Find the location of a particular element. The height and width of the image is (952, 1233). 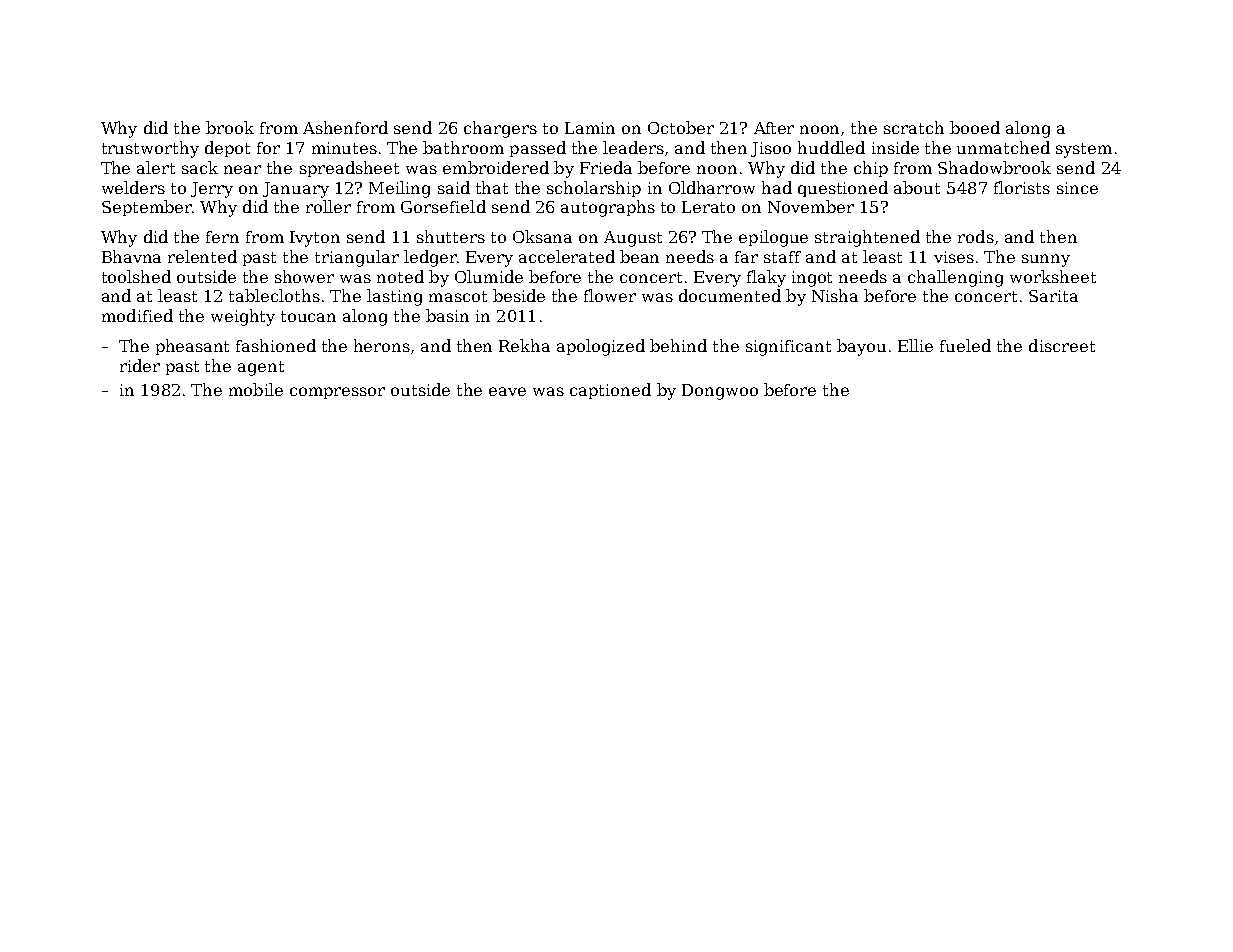

mascot is located at coordinates (458, 296).
